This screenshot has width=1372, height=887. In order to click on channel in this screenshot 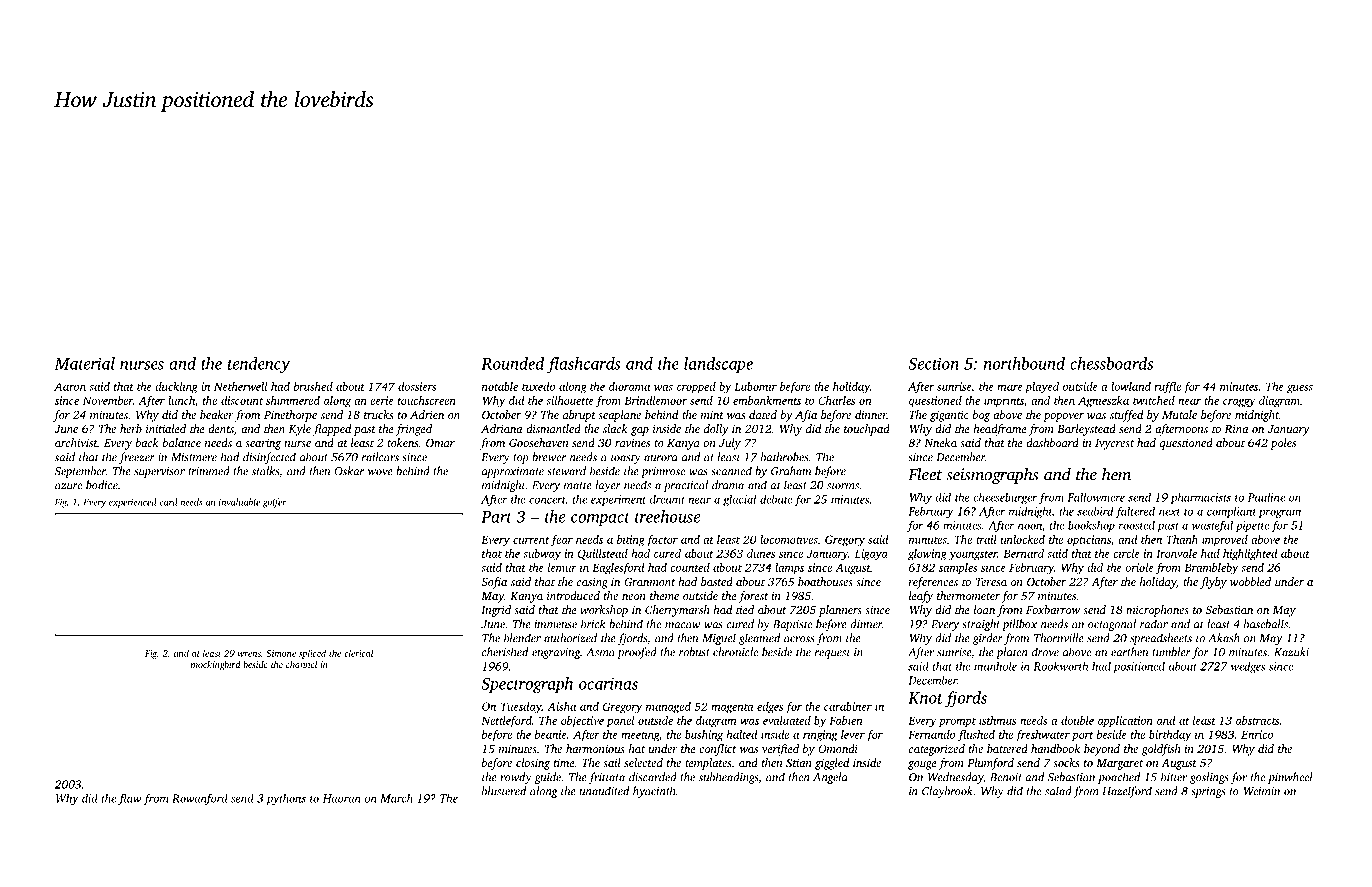, I will do `click(301, 664)`.
